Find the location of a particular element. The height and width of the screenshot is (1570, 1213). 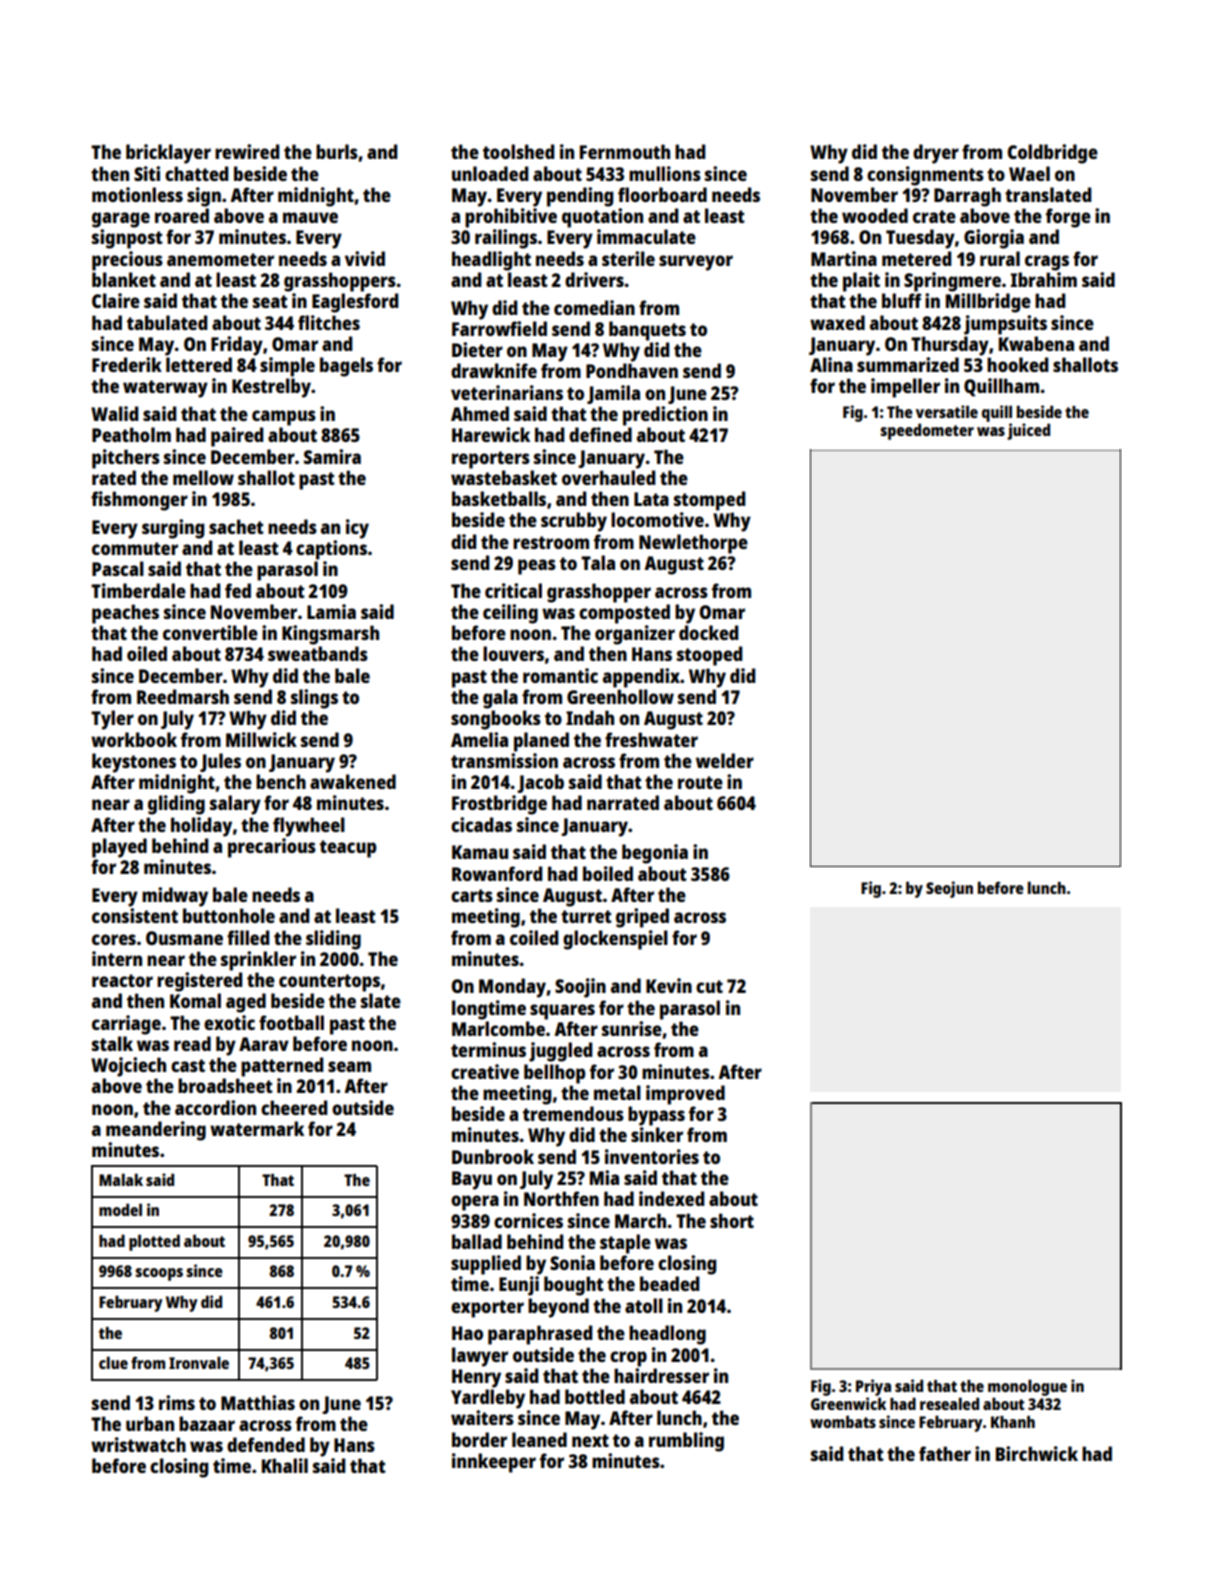

precarious is located at coordinates (272, 848).
